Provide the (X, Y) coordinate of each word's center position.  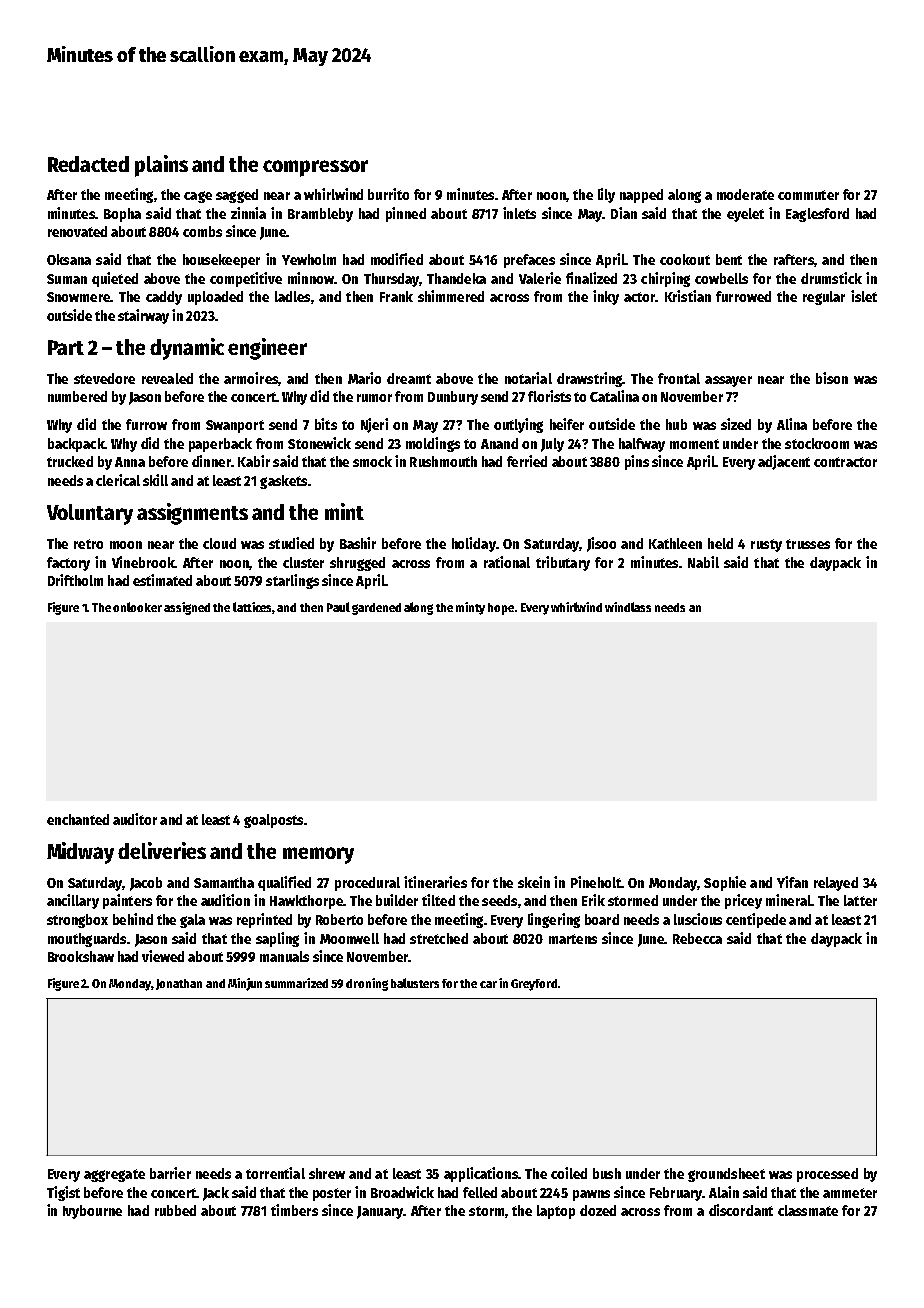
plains (161, 166)
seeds (499, 900)
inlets (519, 213)
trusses (808, 544)
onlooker (137, 607)
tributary (563, 563)
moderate (745, 194)
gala (192, 921)
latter (860, 900)
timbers (294, 1210)
